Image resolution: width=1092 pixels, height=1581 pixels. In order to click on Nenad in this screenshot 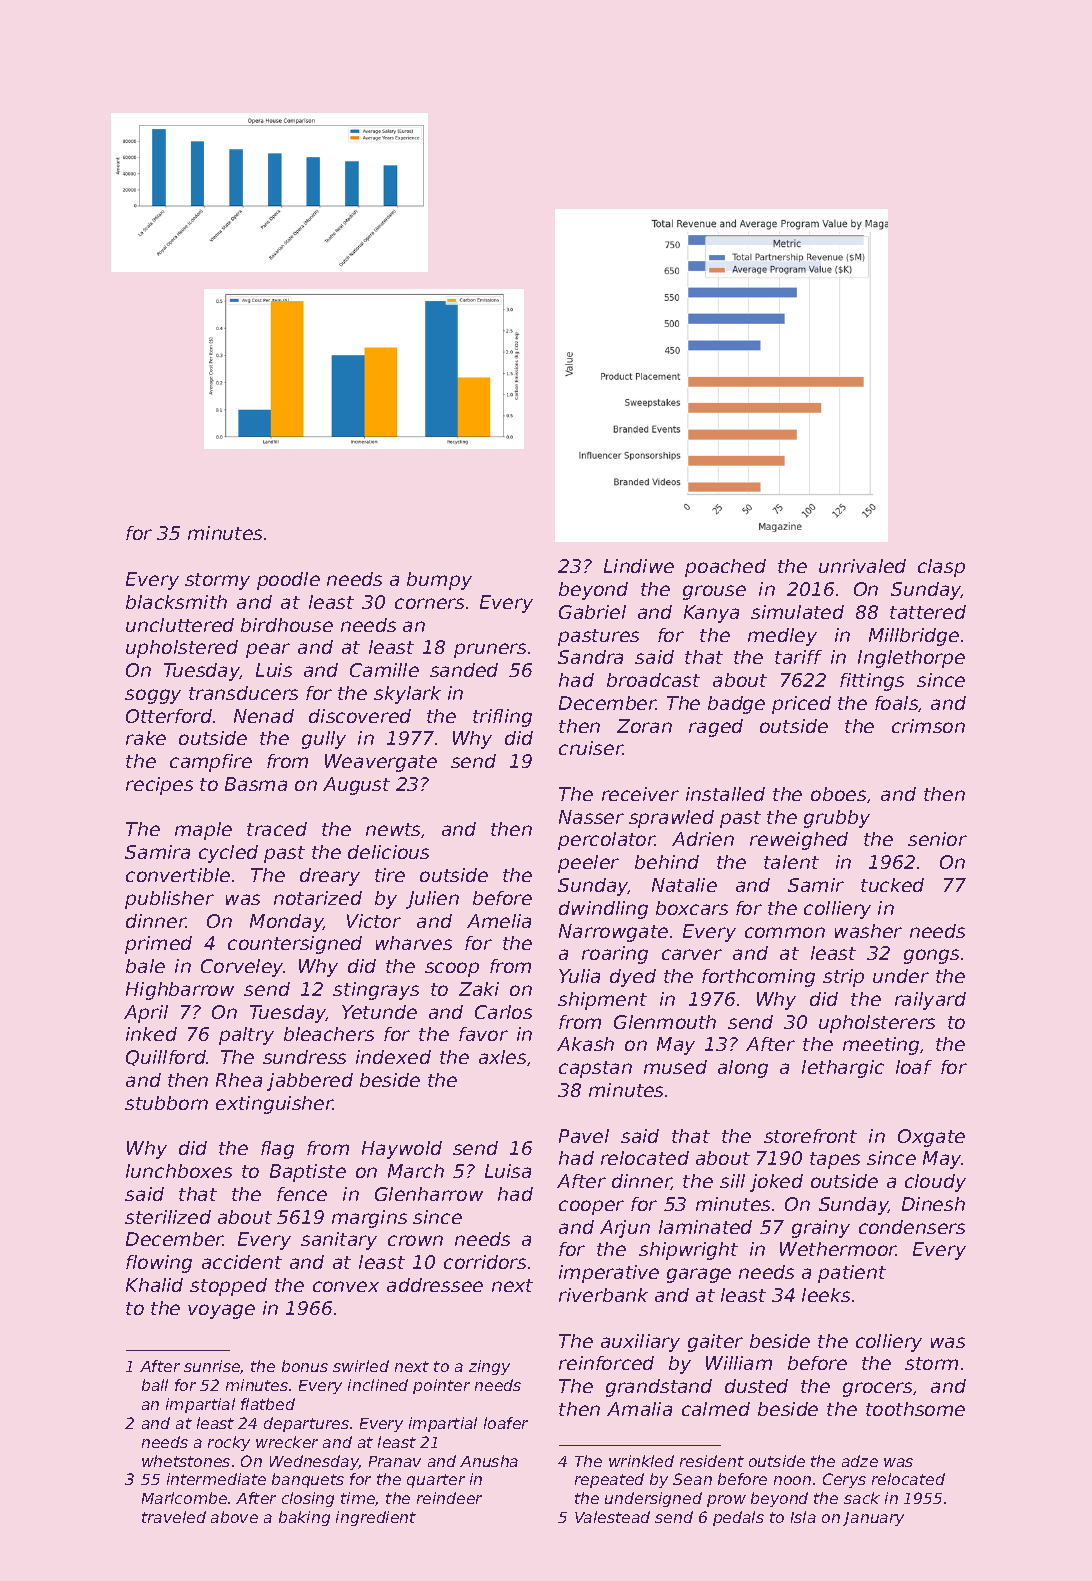, I will do `click(264, 716)`.
